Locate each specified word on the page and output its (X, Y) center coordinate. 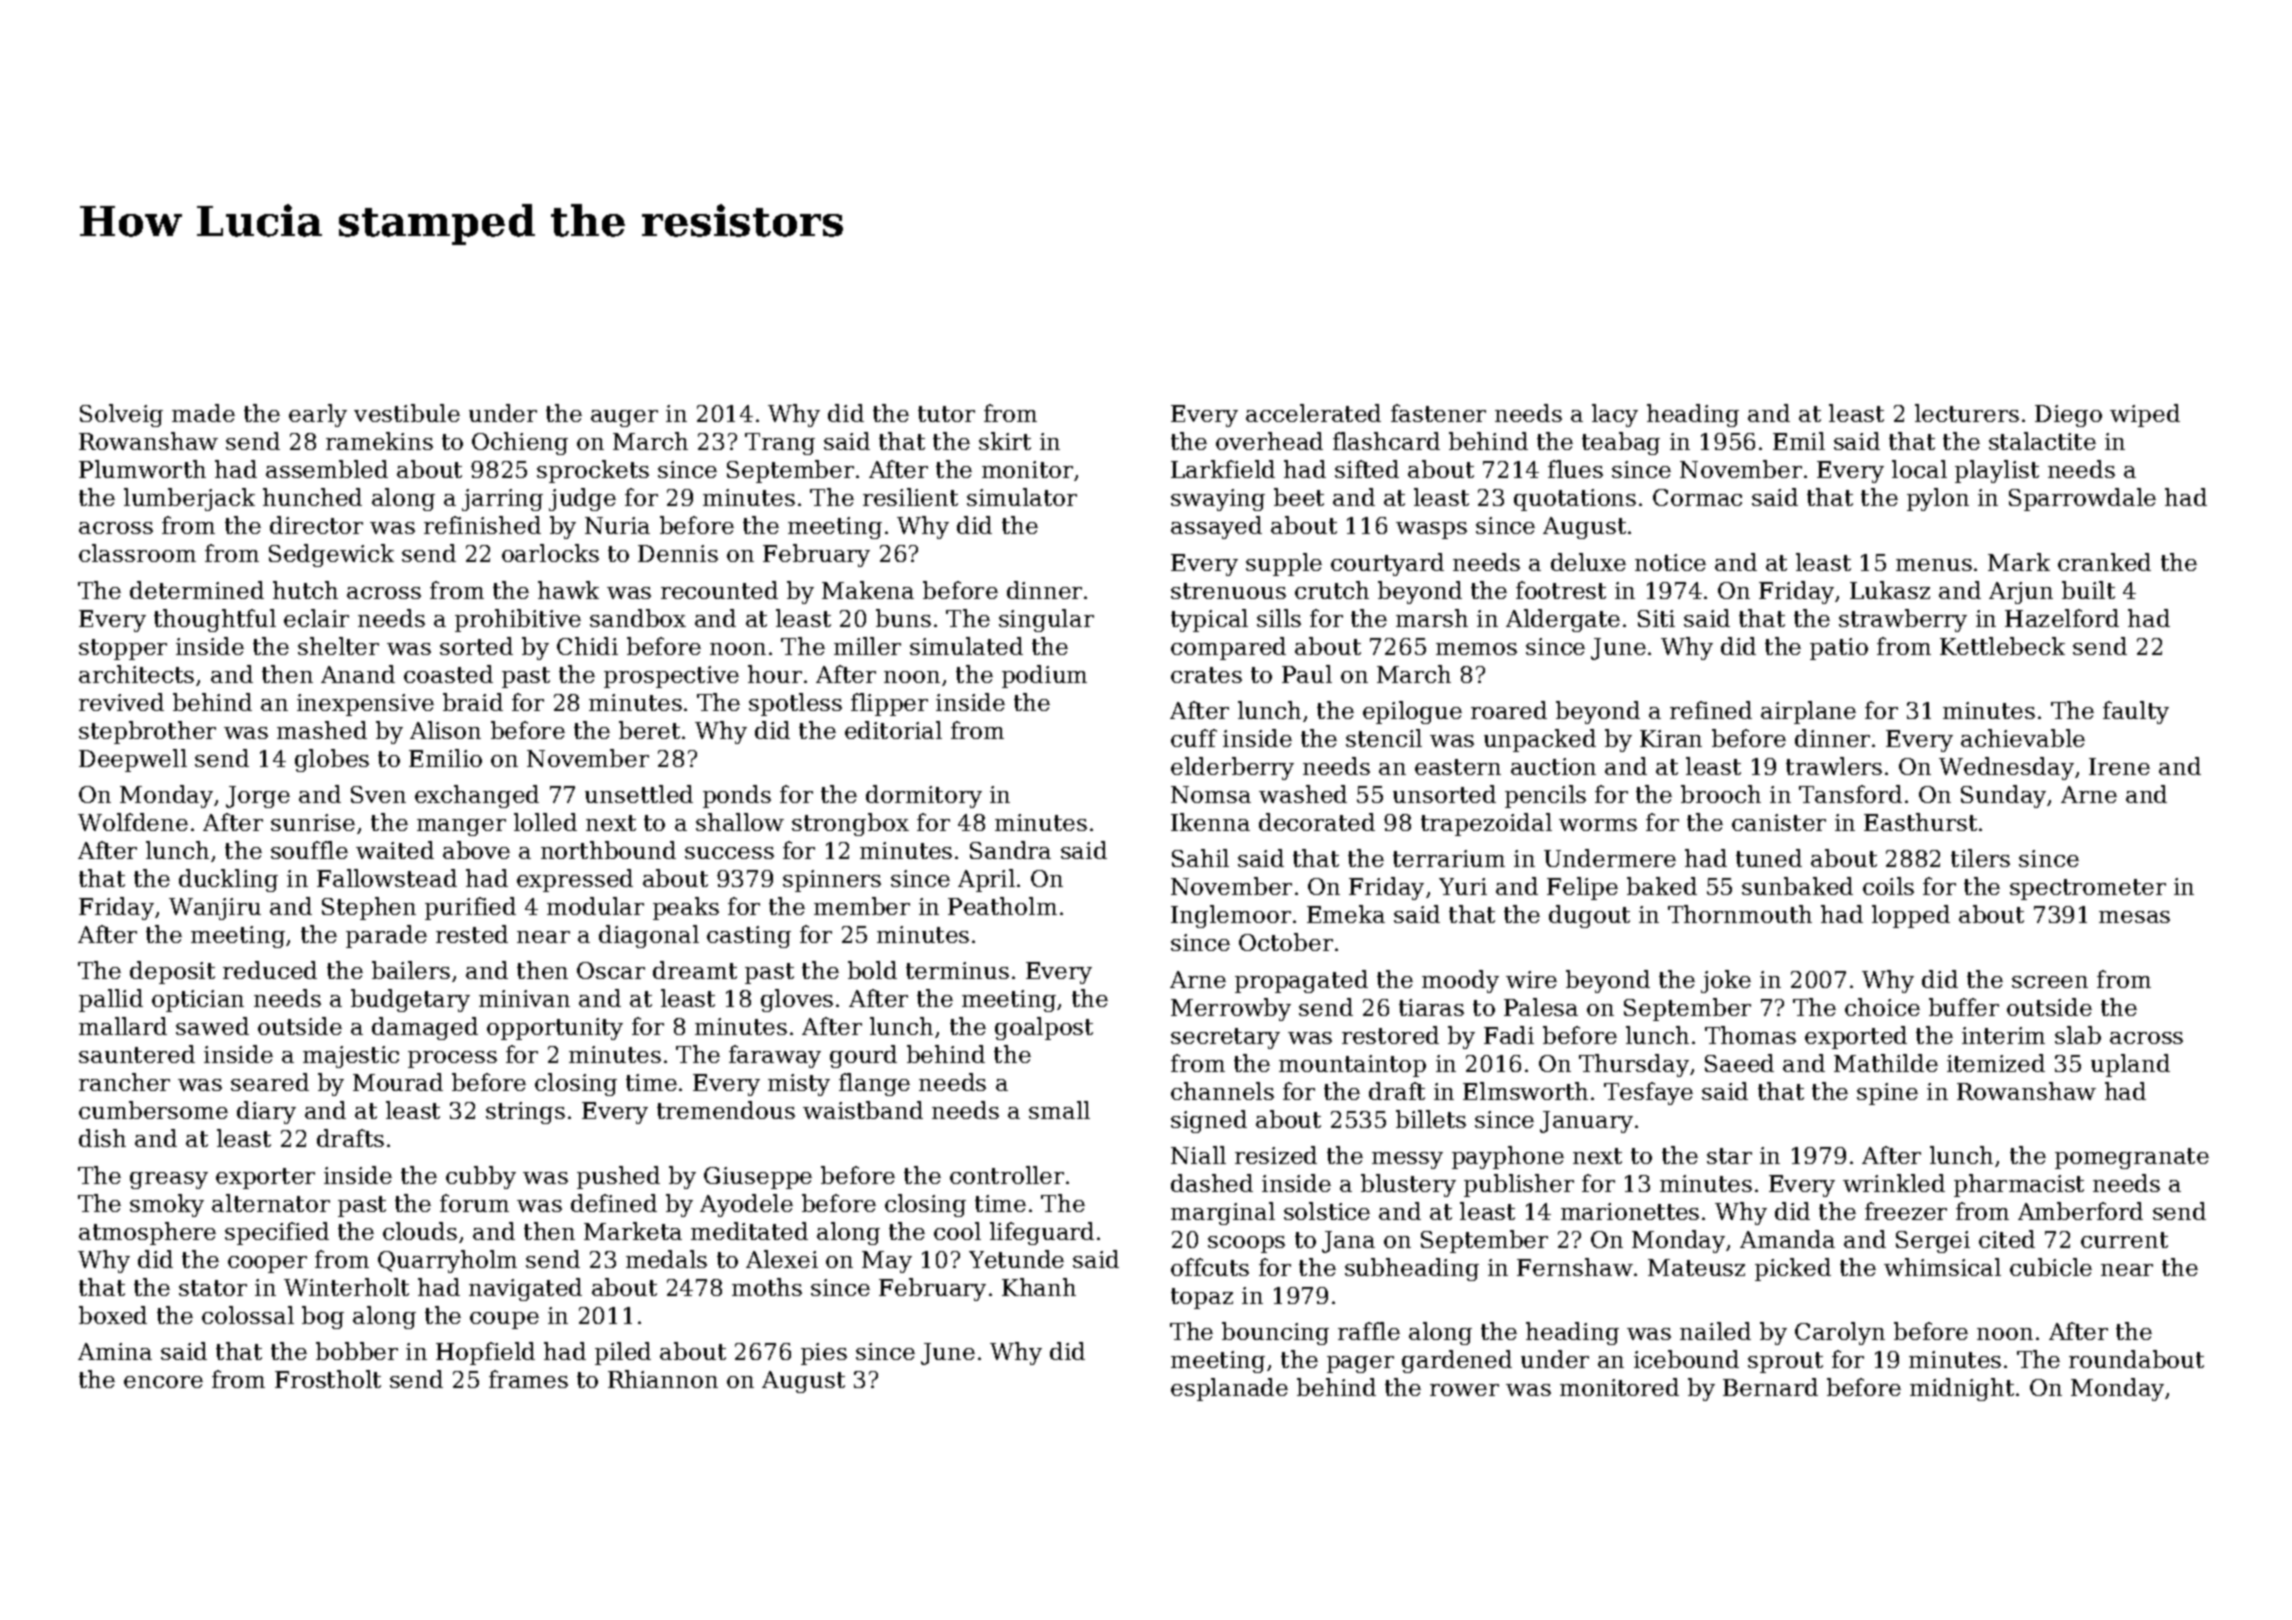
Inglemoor (1231, 916)
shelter (338, 646)
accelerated (1313, 413)
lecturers (1967, 413)
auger (624, 418)
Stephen (369, 908)
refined (1711, 710)
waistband (863, 1110)
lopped (1911, 916)
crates (1206, 675)
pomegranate (2132, 1158)
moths (767, 1287)
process (452, 1059)
